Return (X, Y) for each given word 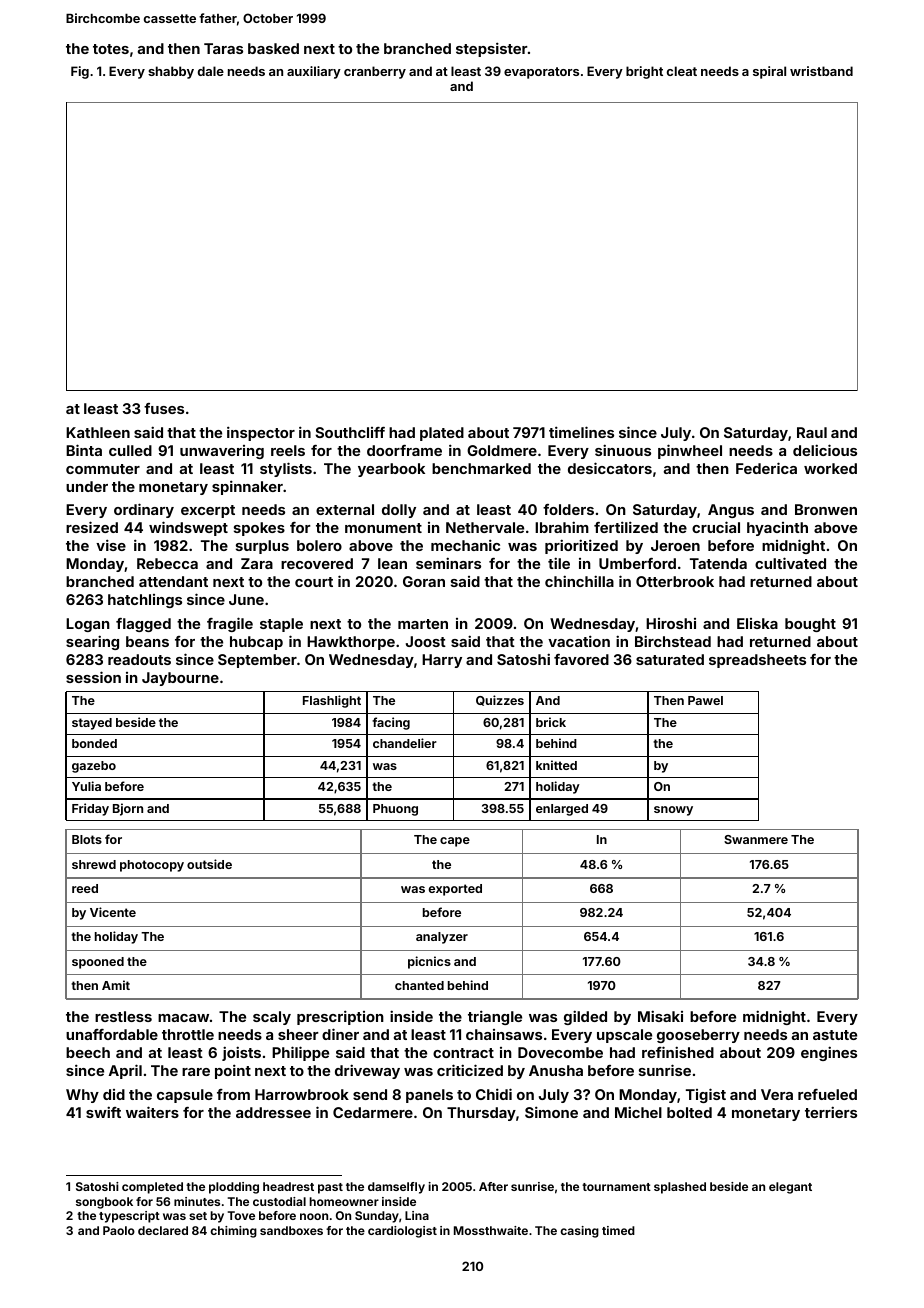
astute (835, 1035)
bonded (94, 743)
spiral (769, 72)
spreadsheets (757, 661)
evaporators (541, 73)
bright (644, 72)
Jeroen (675, 545)
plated (442, 434)
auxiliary (314, 72)
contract (463, 1053)
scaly (272, 1018)
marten (423, 624)
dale (211, 71)
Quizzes (500, 700)
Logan (88, 625)
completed (152, 1188)
